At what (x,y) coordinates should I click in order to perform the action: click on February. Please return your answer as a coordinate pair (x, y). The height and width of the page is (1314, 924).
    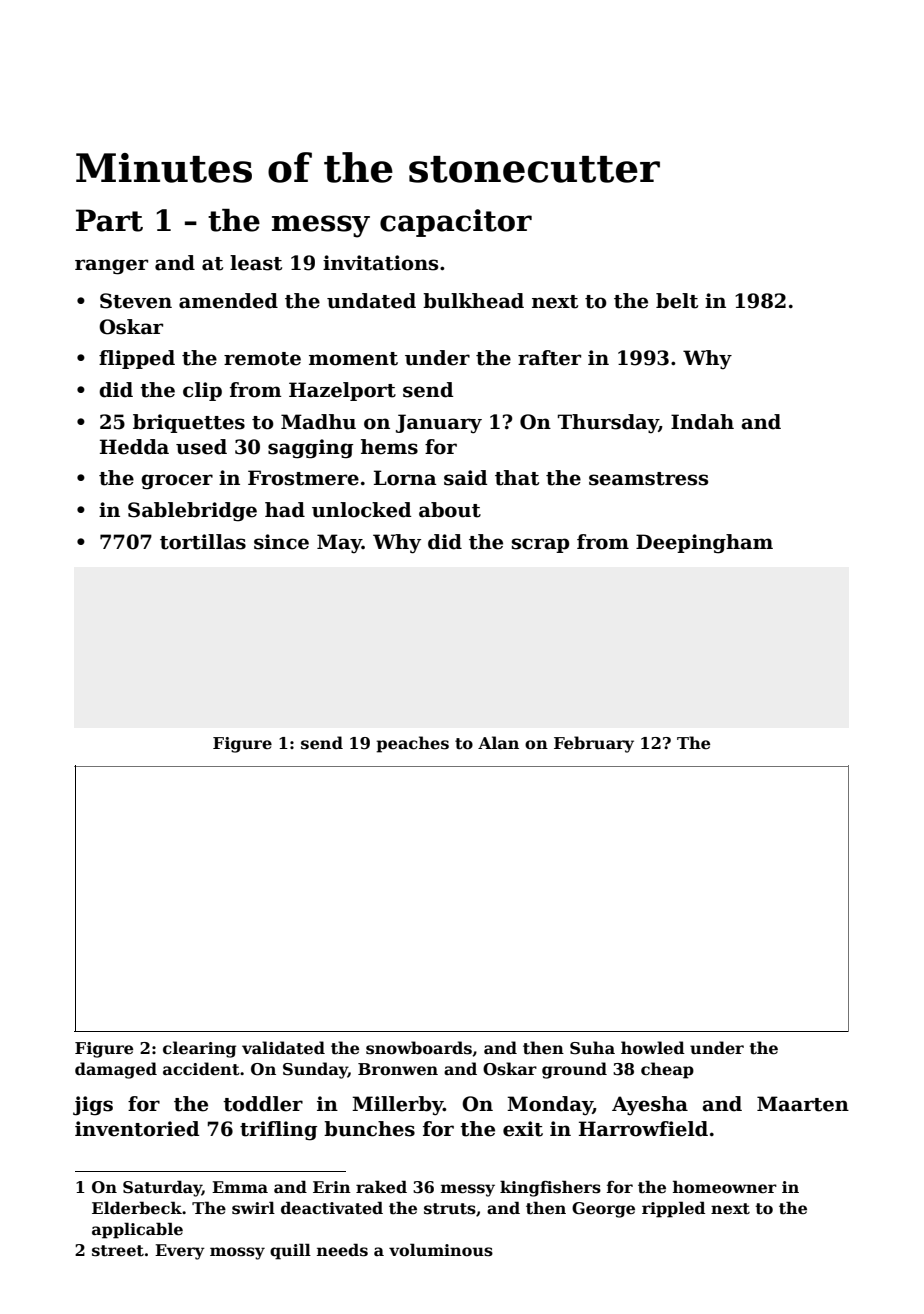
    Looking at the image, I should click on (594, 744).
